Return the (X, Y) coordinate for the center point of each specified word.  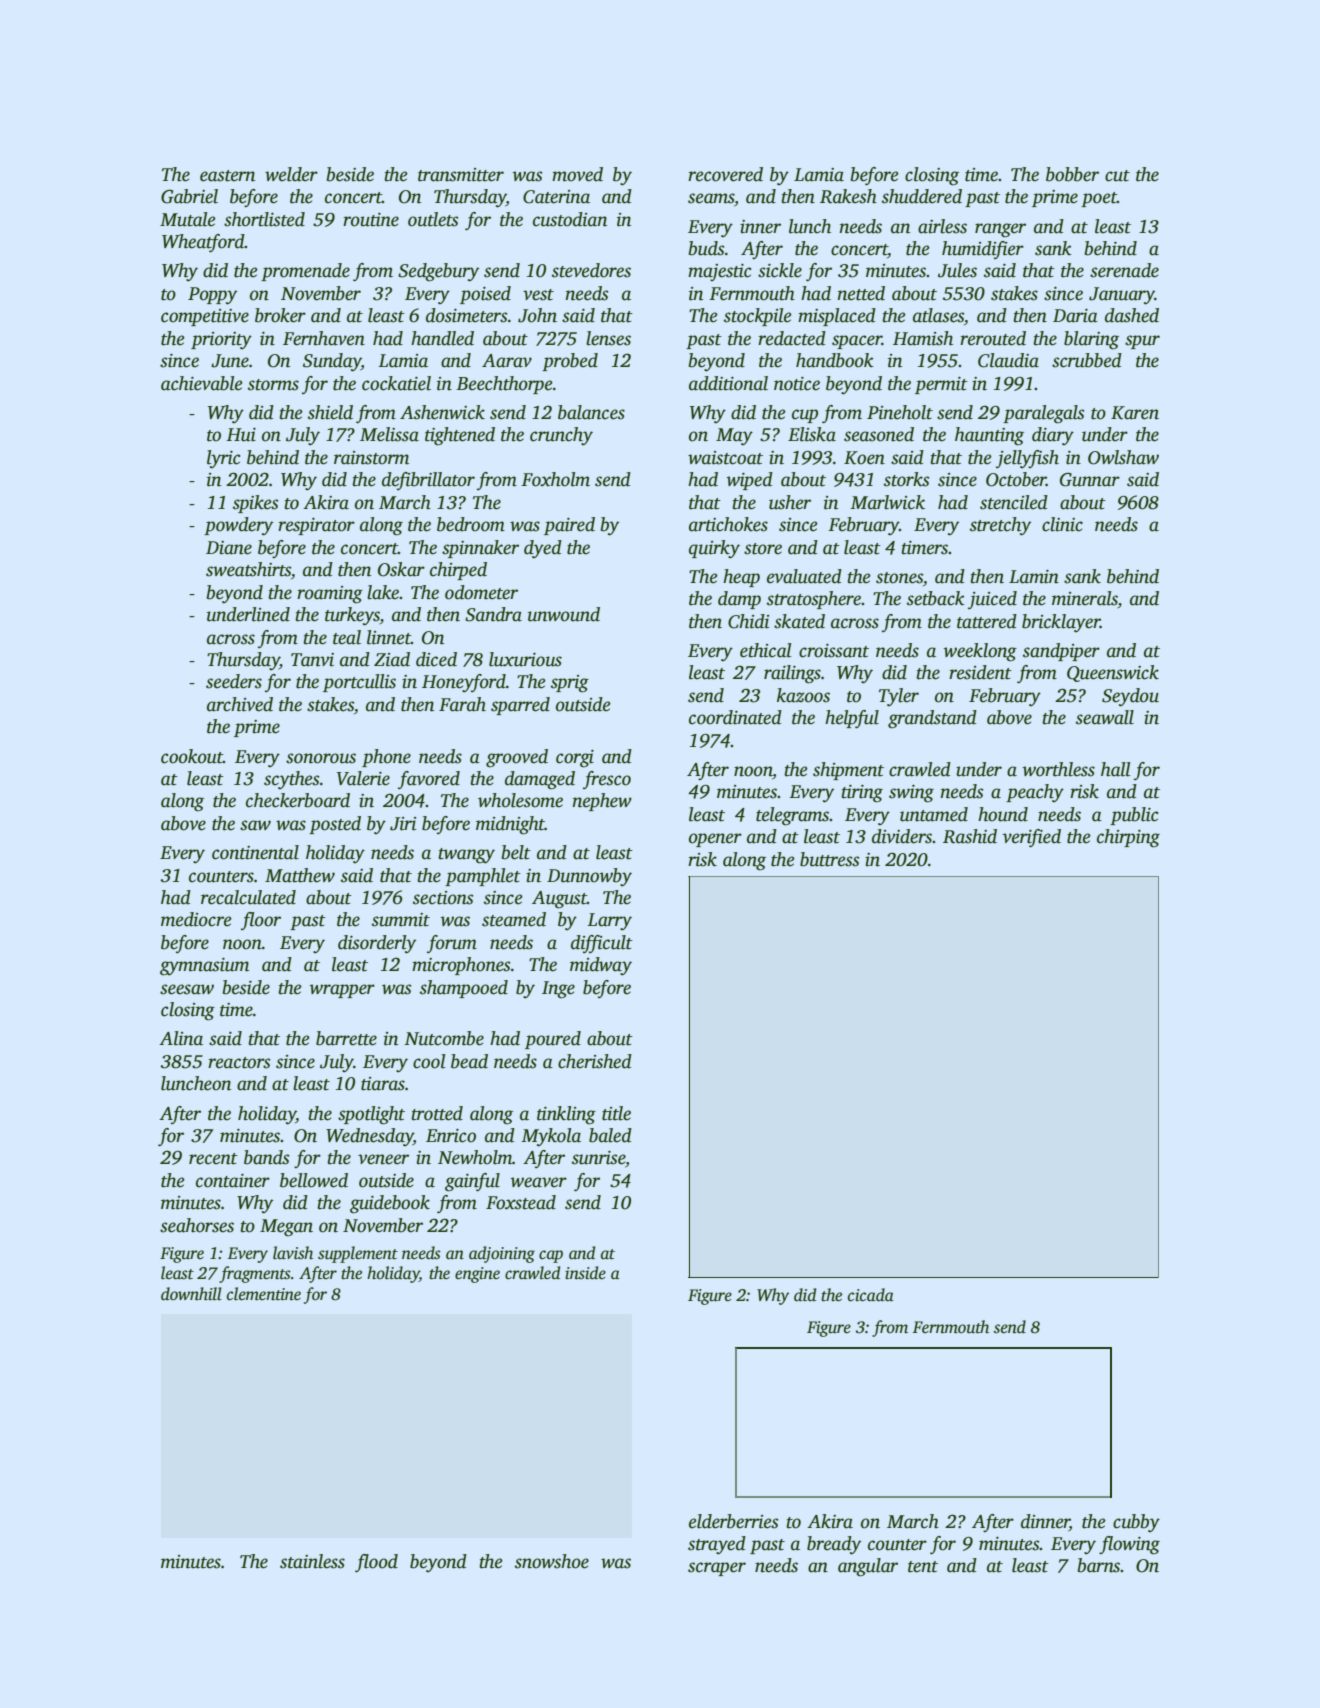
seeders (234, 681)
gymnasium (204, 967)
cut (1117, 176)
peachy (1035, 793)
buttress (830, 859)
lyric (223, 459)
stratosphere (814, 600)
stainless (312, 1561)
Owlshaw (1123, 457)
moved (577, 174)
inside (585, 1273)
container (233, 1181)
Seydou (1130, 697)
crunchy (561, 436)
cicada (871, 1295)
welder (291, 174)
